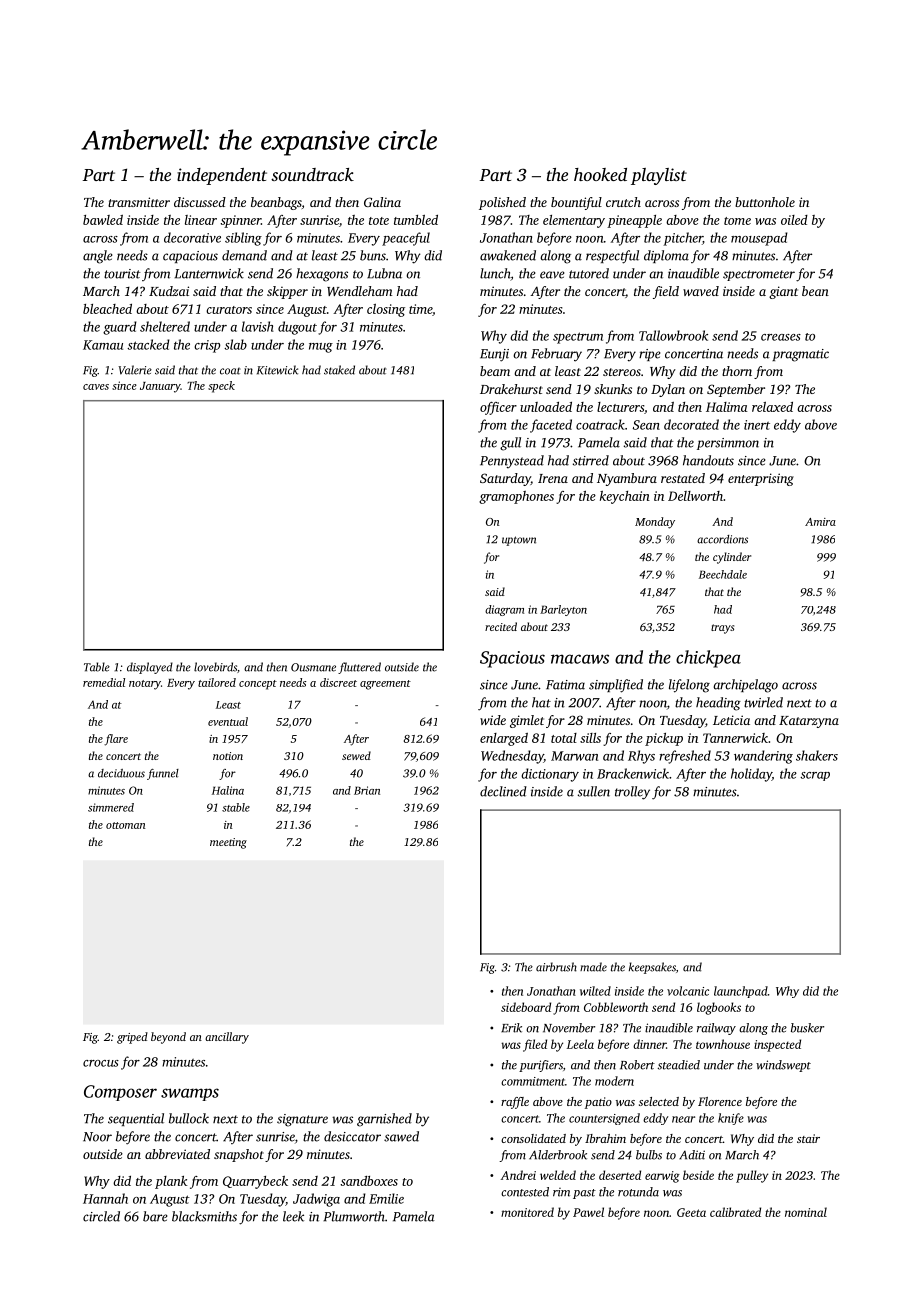 This document has height=1308, width=924. Describe the element at coordinates (221, 387) in the document. I see `speck` at that location.
